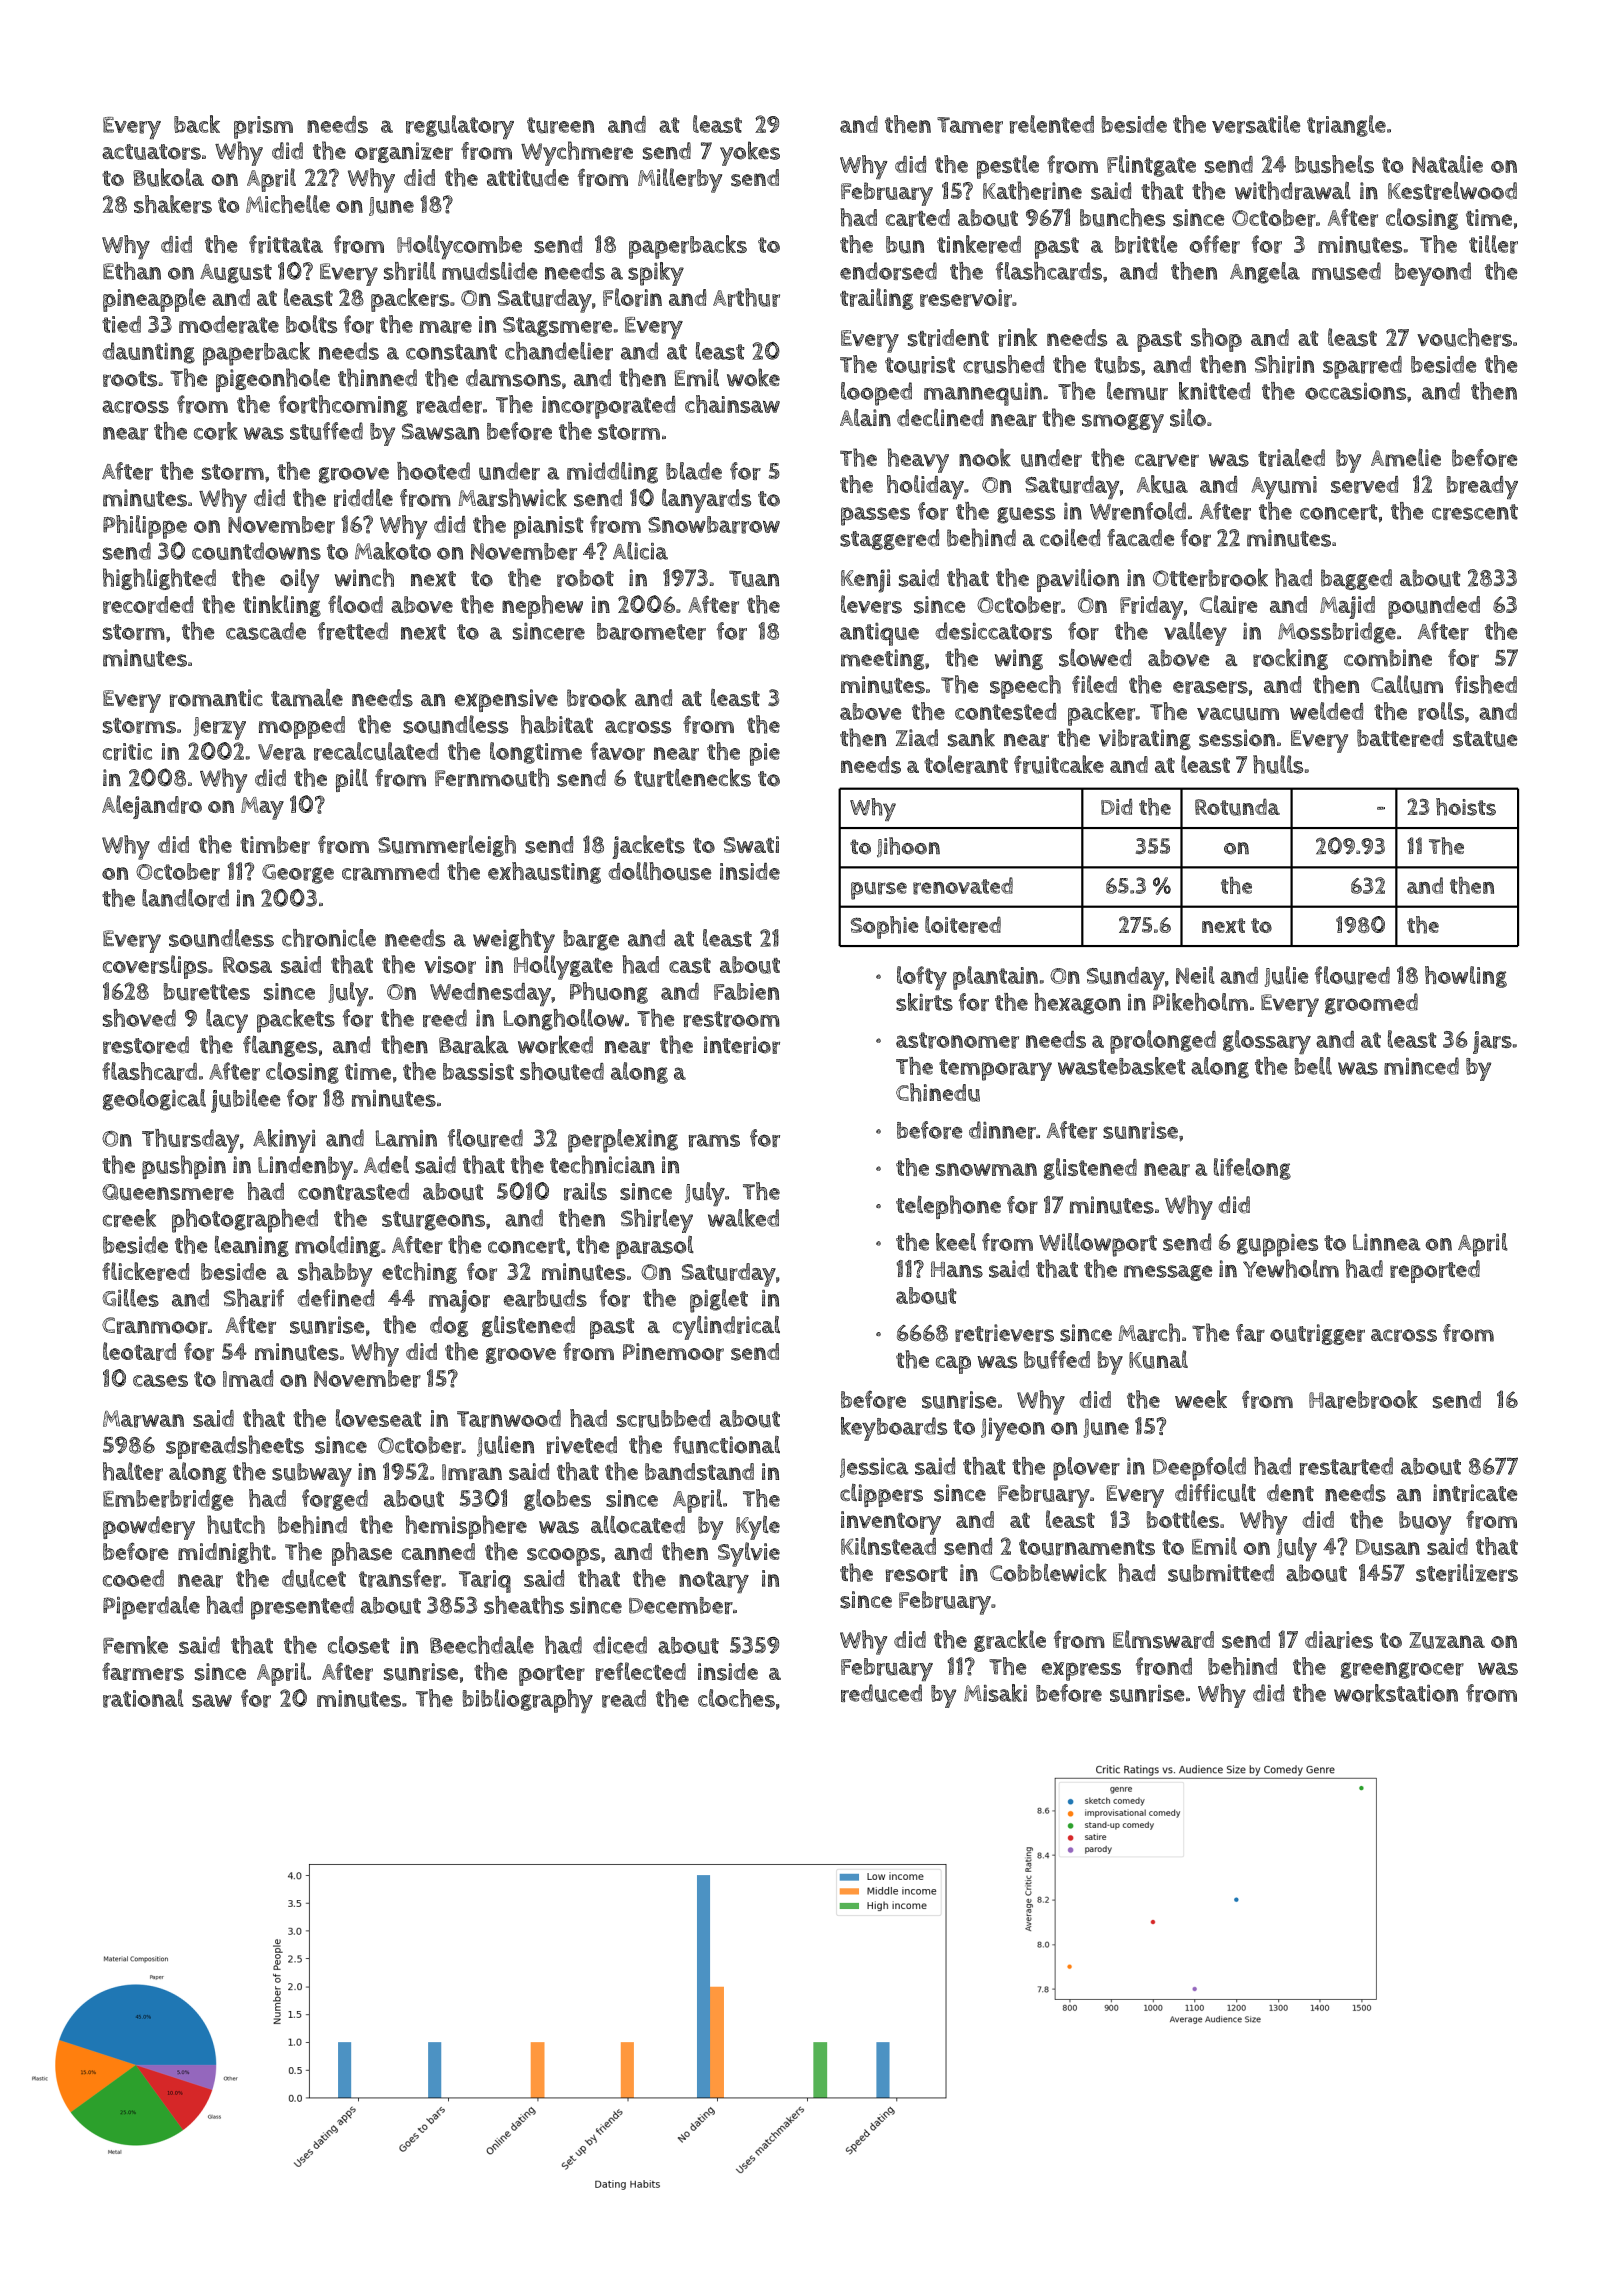 The height and width of the document is (2292, 1620). Describe the element at coordinates (638, 1525) in the document. I see `allocated` at that location.
